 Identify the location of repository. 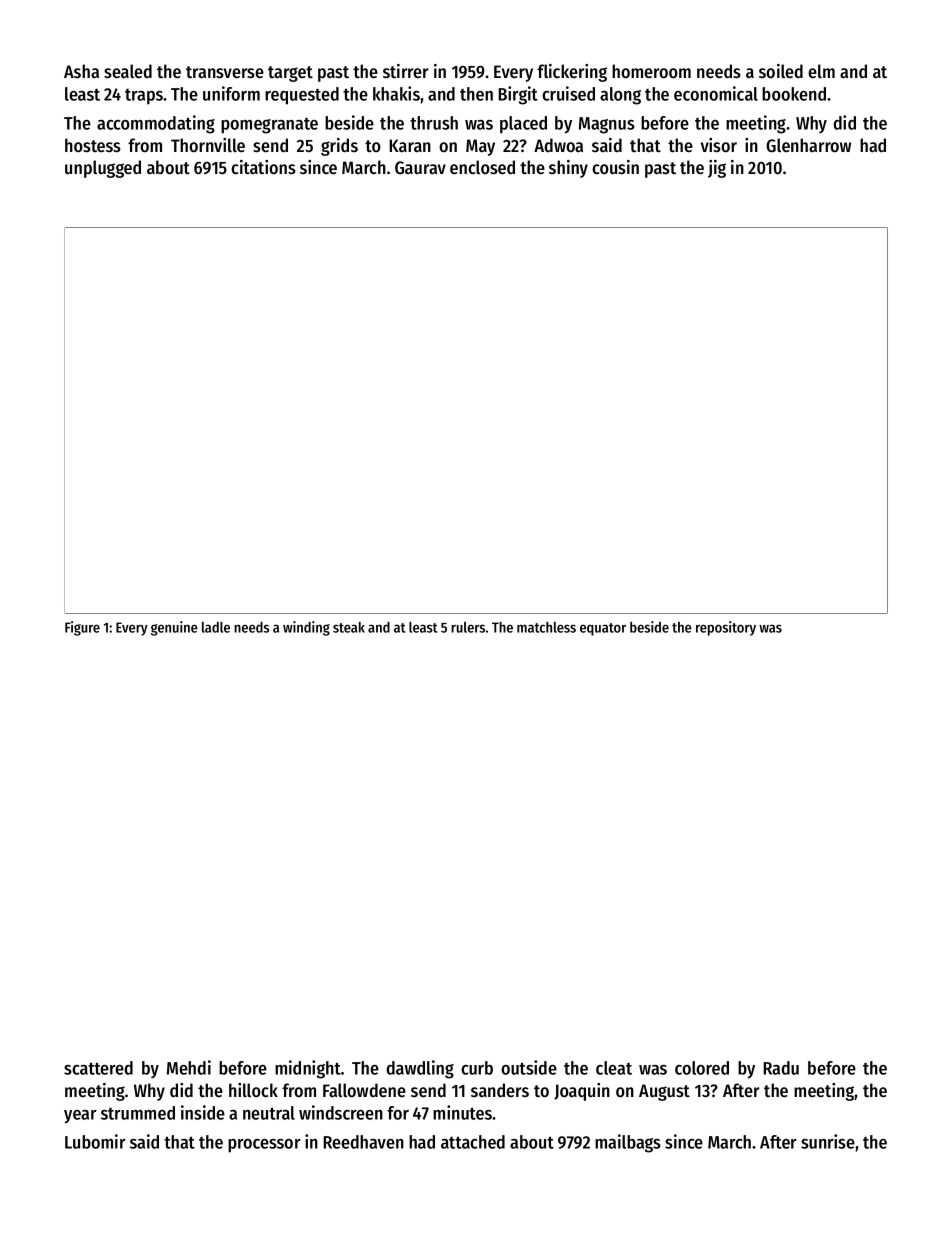
(726, 628).
